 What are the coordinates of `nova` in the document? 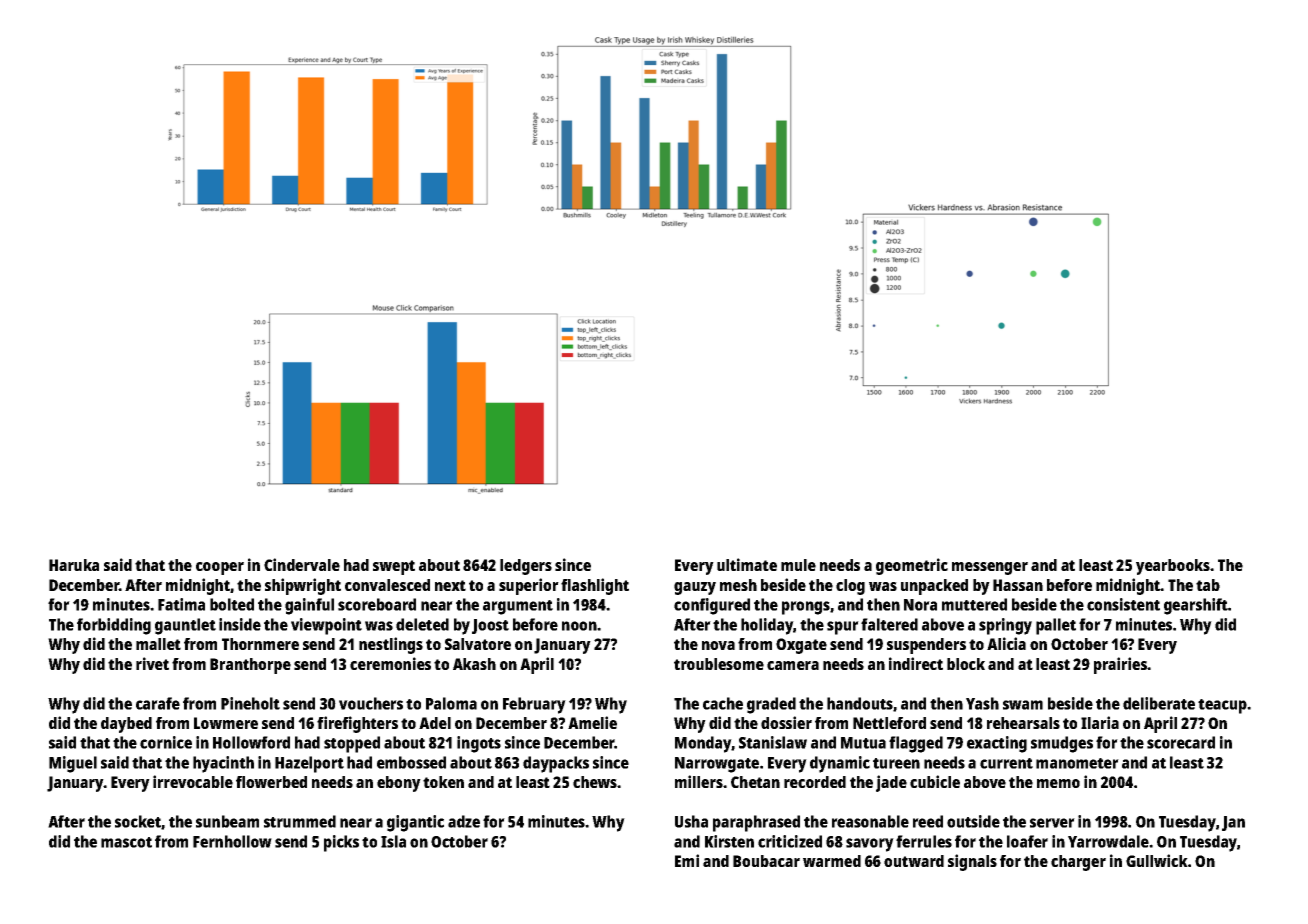 It's located at (718, 645).
